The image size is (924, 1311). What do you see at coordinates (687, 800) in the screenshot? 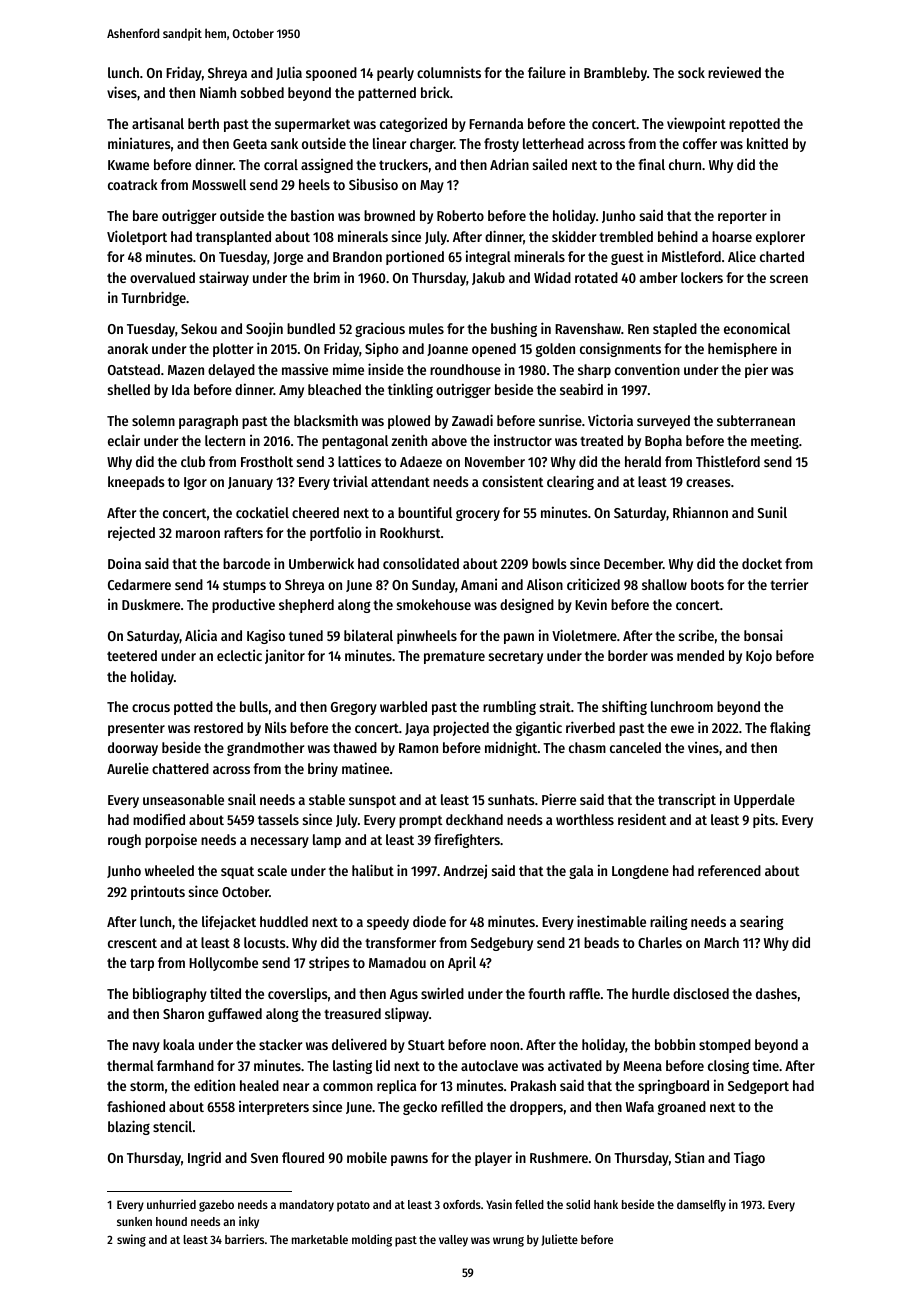
I see `transcript` at bounding box center [687, 800].
